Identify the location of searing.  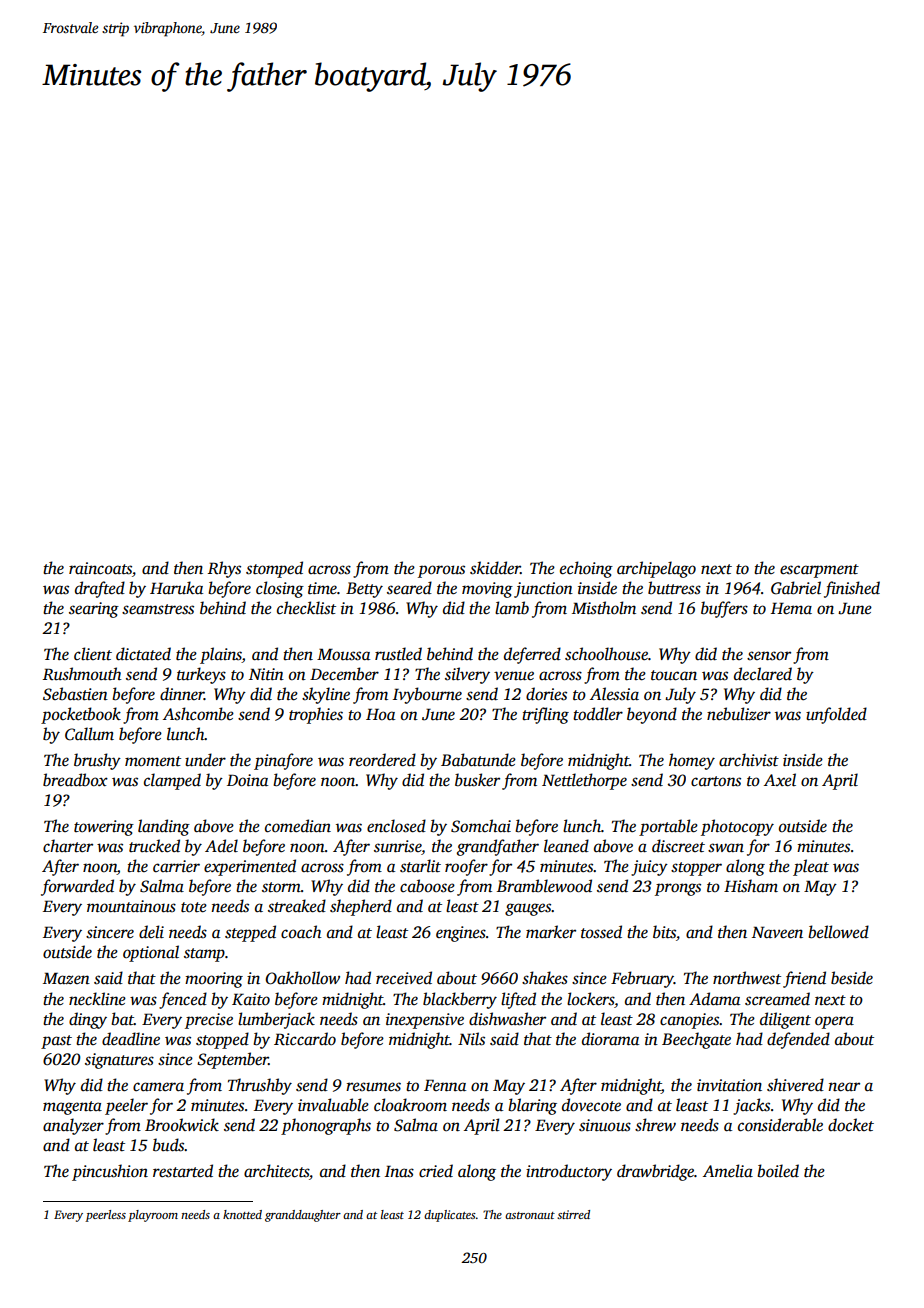
(94, 610).
